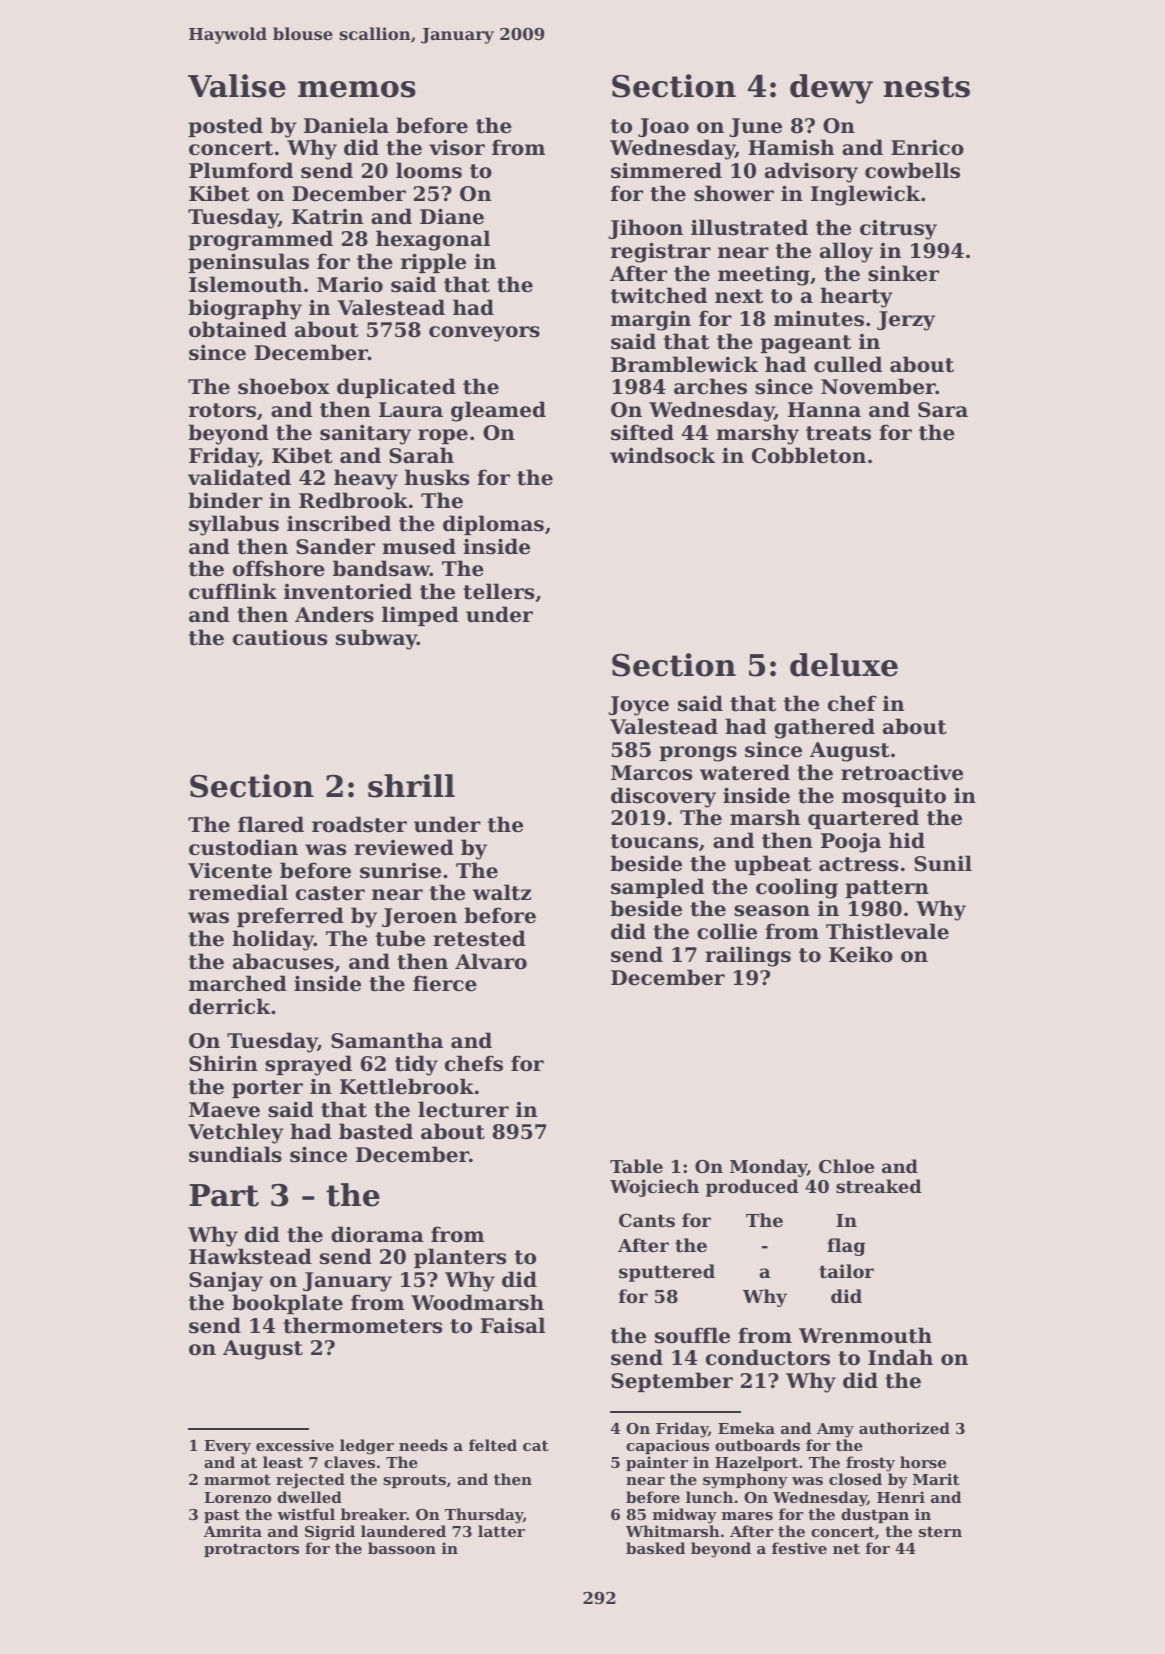 Image resolution: width=1165 pixels, height=1654 pixels. Describe the element at coordinates (824, 410) in the image. I see `Hanna` at that location.
